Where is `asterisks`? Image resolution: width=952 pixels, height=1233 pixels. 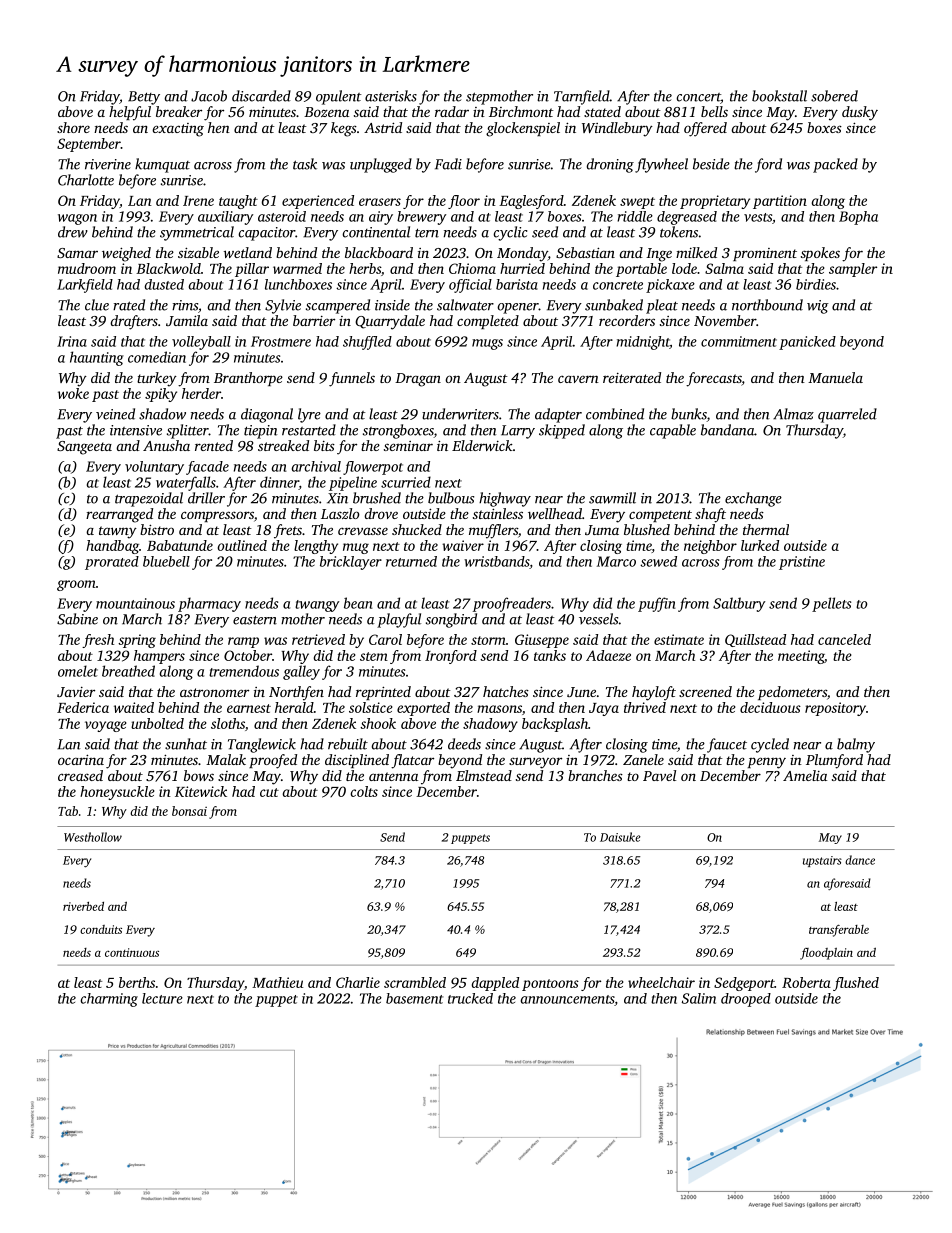 asterisks is located at coordinates (391, 96).
